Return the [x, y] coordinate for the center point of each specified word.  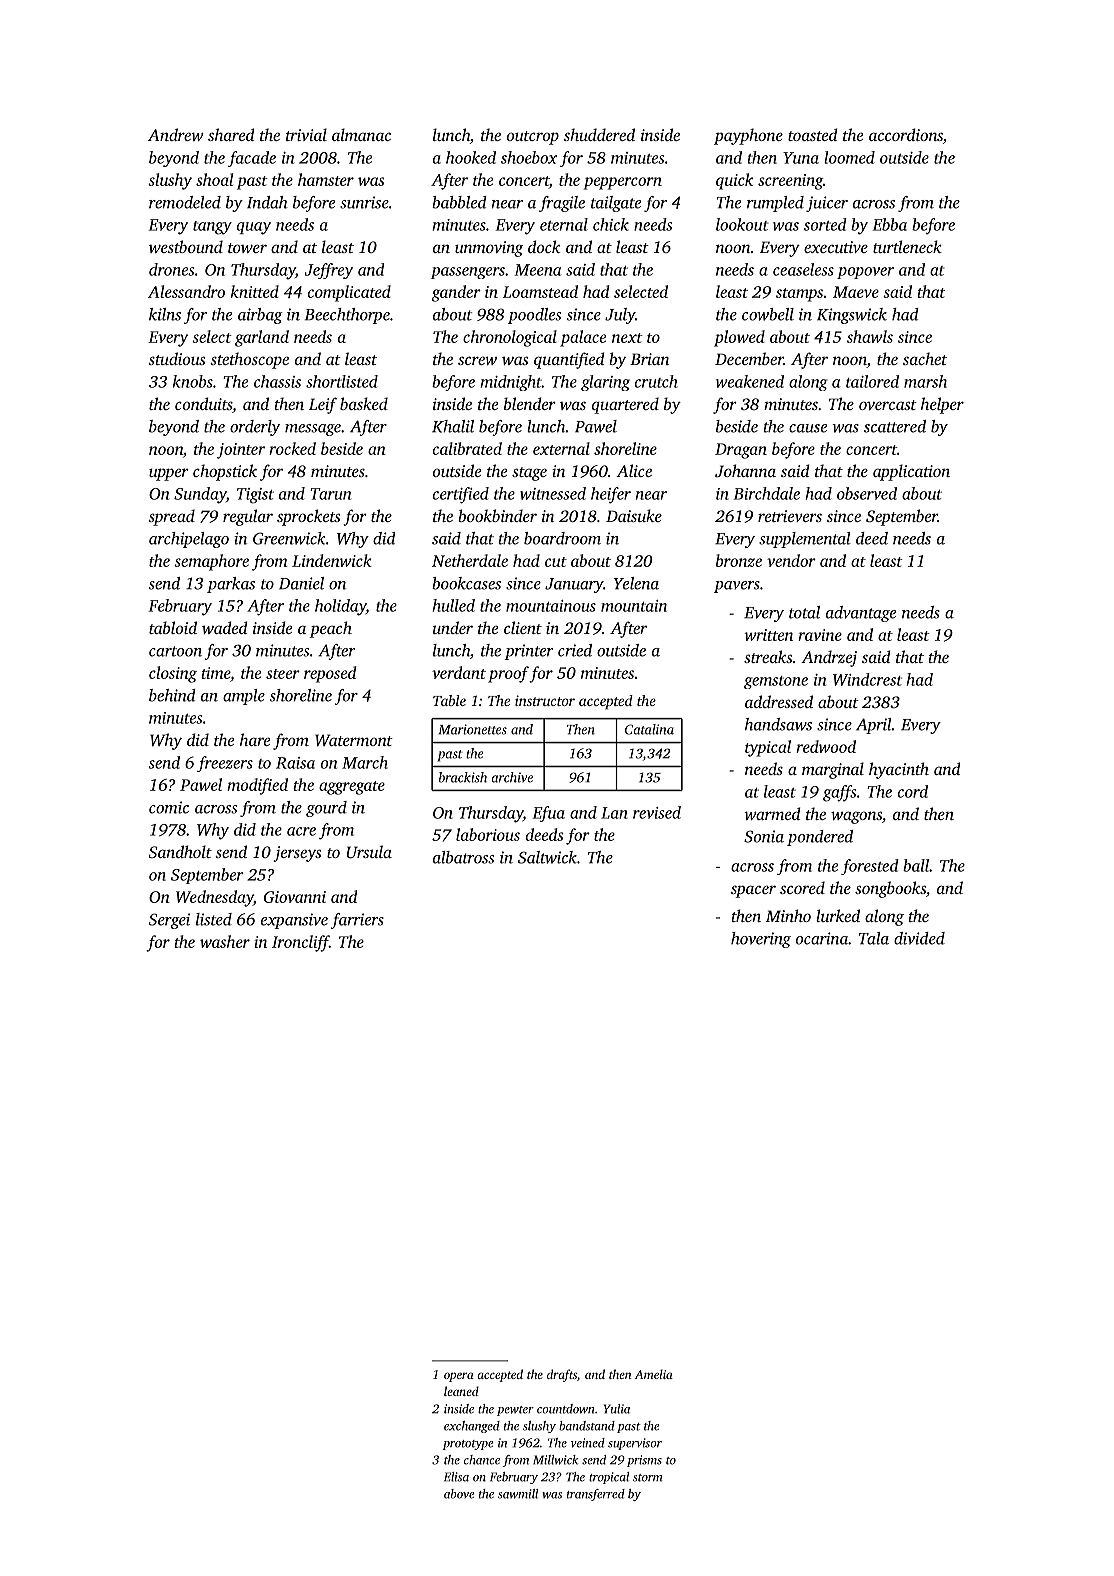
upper [169, 474]
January [574, 585]
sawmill [518, 1494]
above [459, 1494]
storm [647, 1478]
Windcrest [867, 679]
